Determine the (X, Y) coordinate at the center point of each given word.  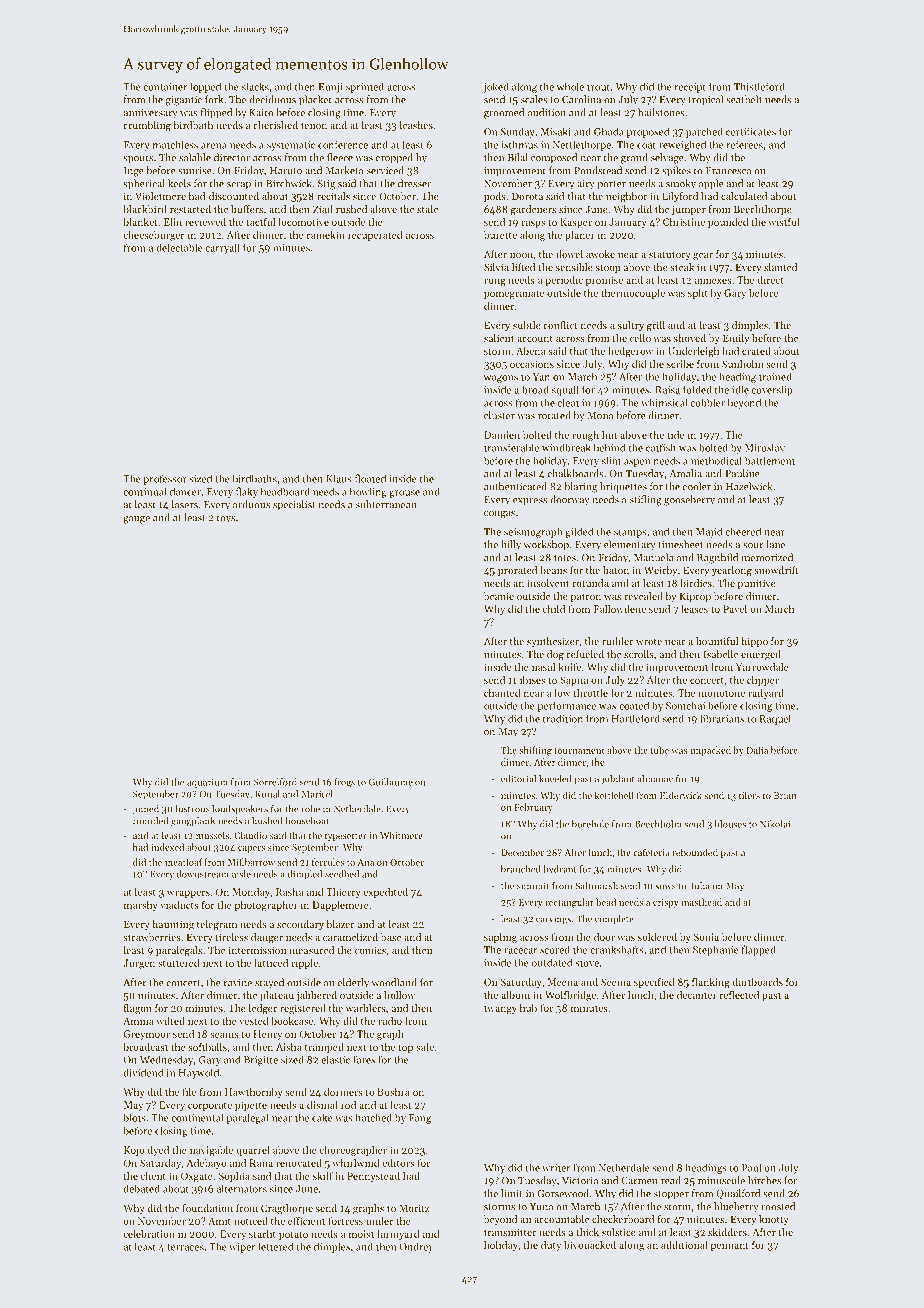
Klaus (339, 478)
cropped (394, 158)
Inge (134, 172)
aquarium (207, 783)
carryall (222, 248)
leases (694, 609)
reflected (739, 995)
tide (675, 435)
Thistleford (759, 86)
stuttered (178, 963)
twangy (500, 1009)
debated (142, 1189)
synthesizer (553, 642)
